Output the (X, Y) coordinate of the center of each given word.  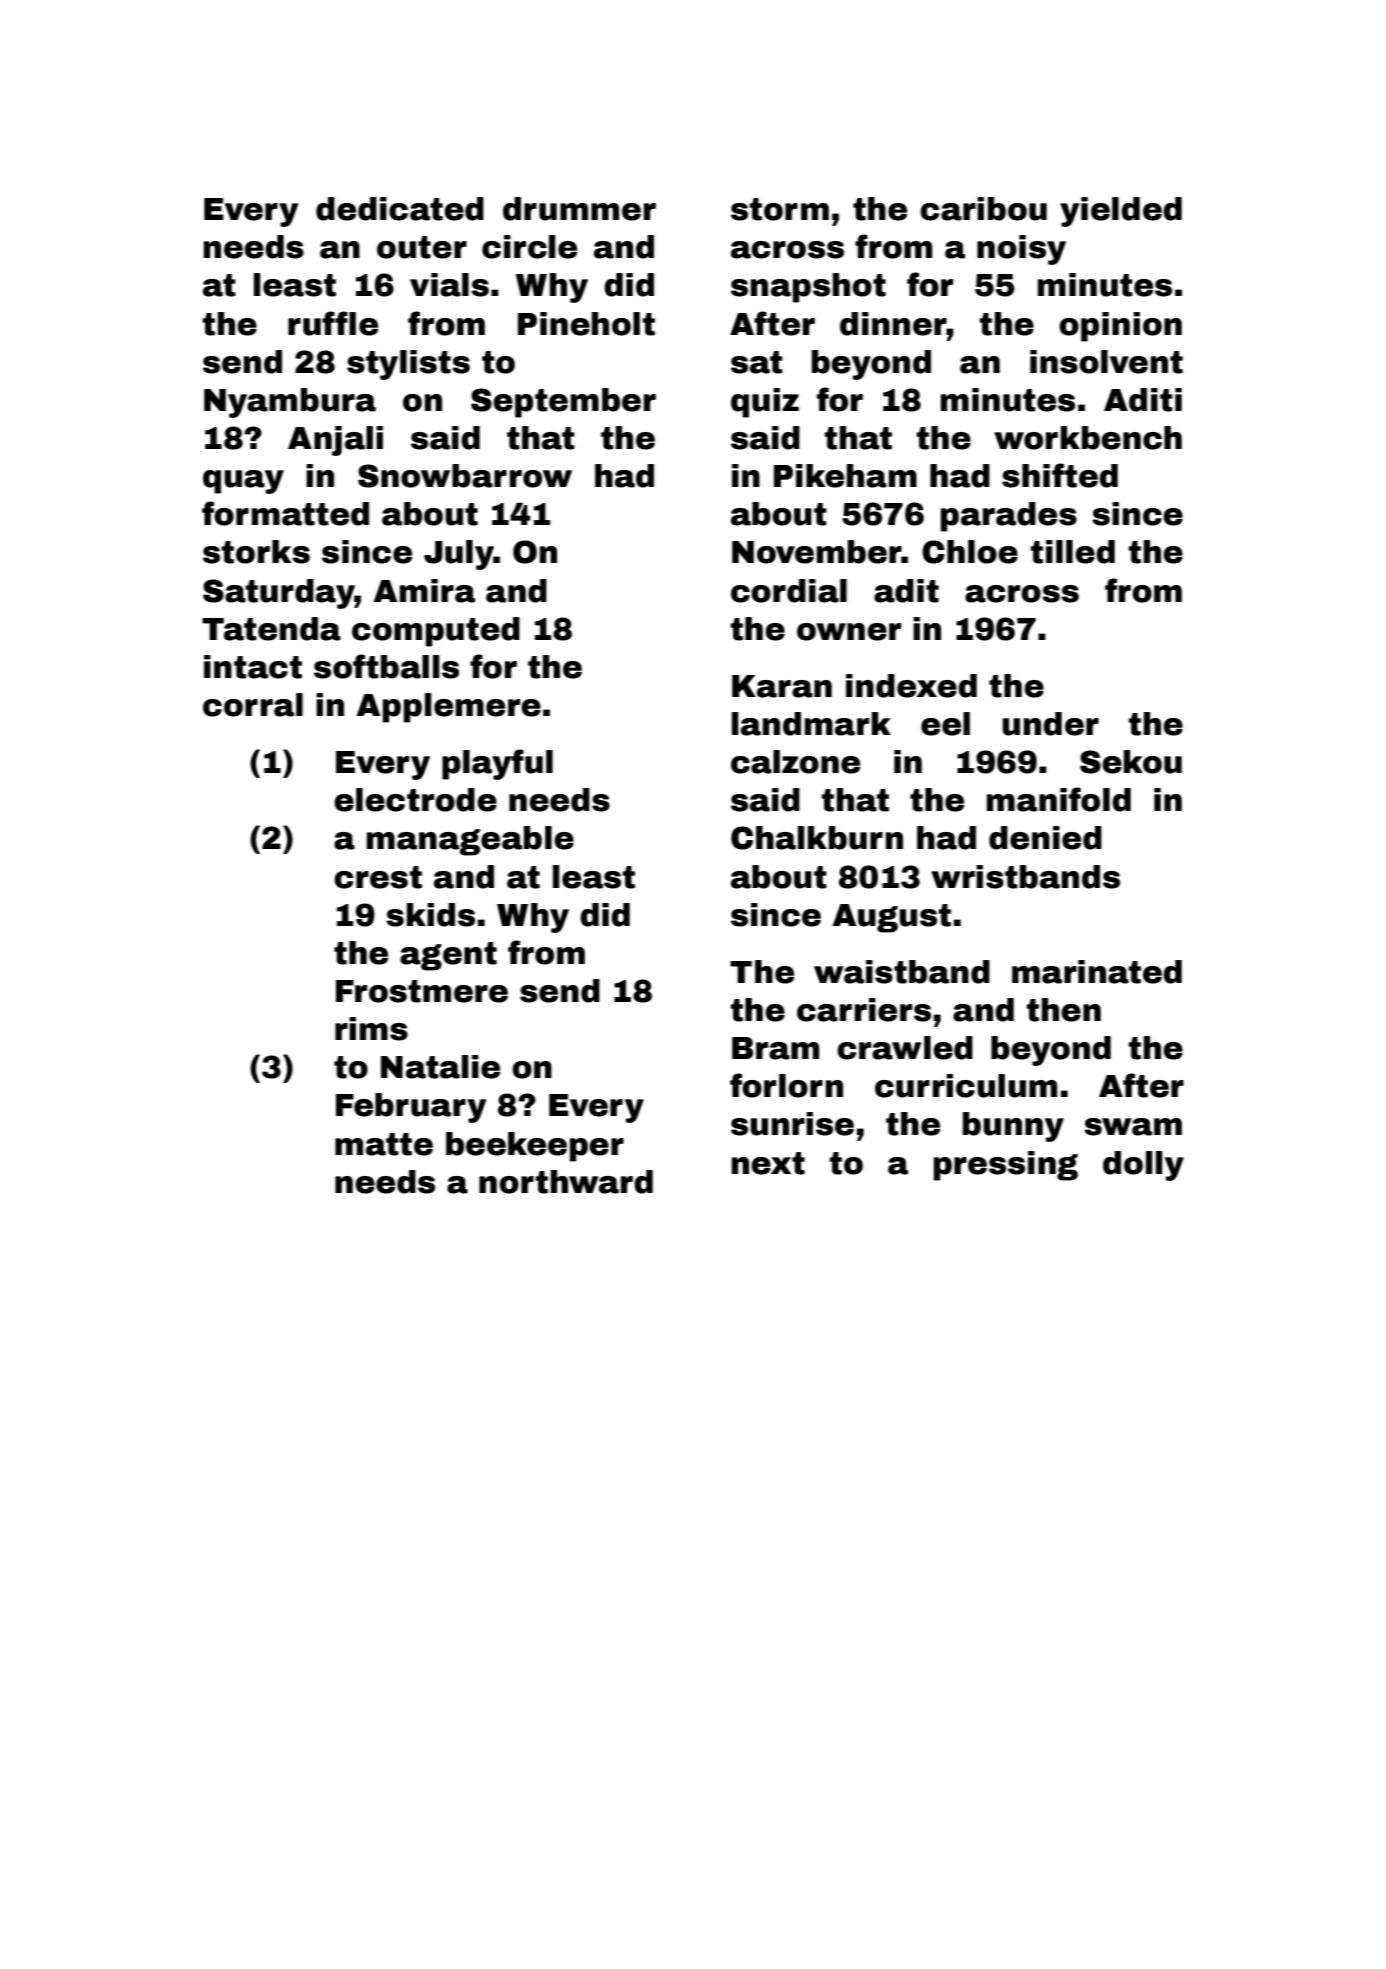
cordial (789, 591)
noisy (1021, 250)
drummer (579, 209)
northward (566, 1182)
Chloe (970, 552)
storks (256, 552)
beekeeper (535, 1147)
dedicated (400, 209)
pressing (1006, 1166)
